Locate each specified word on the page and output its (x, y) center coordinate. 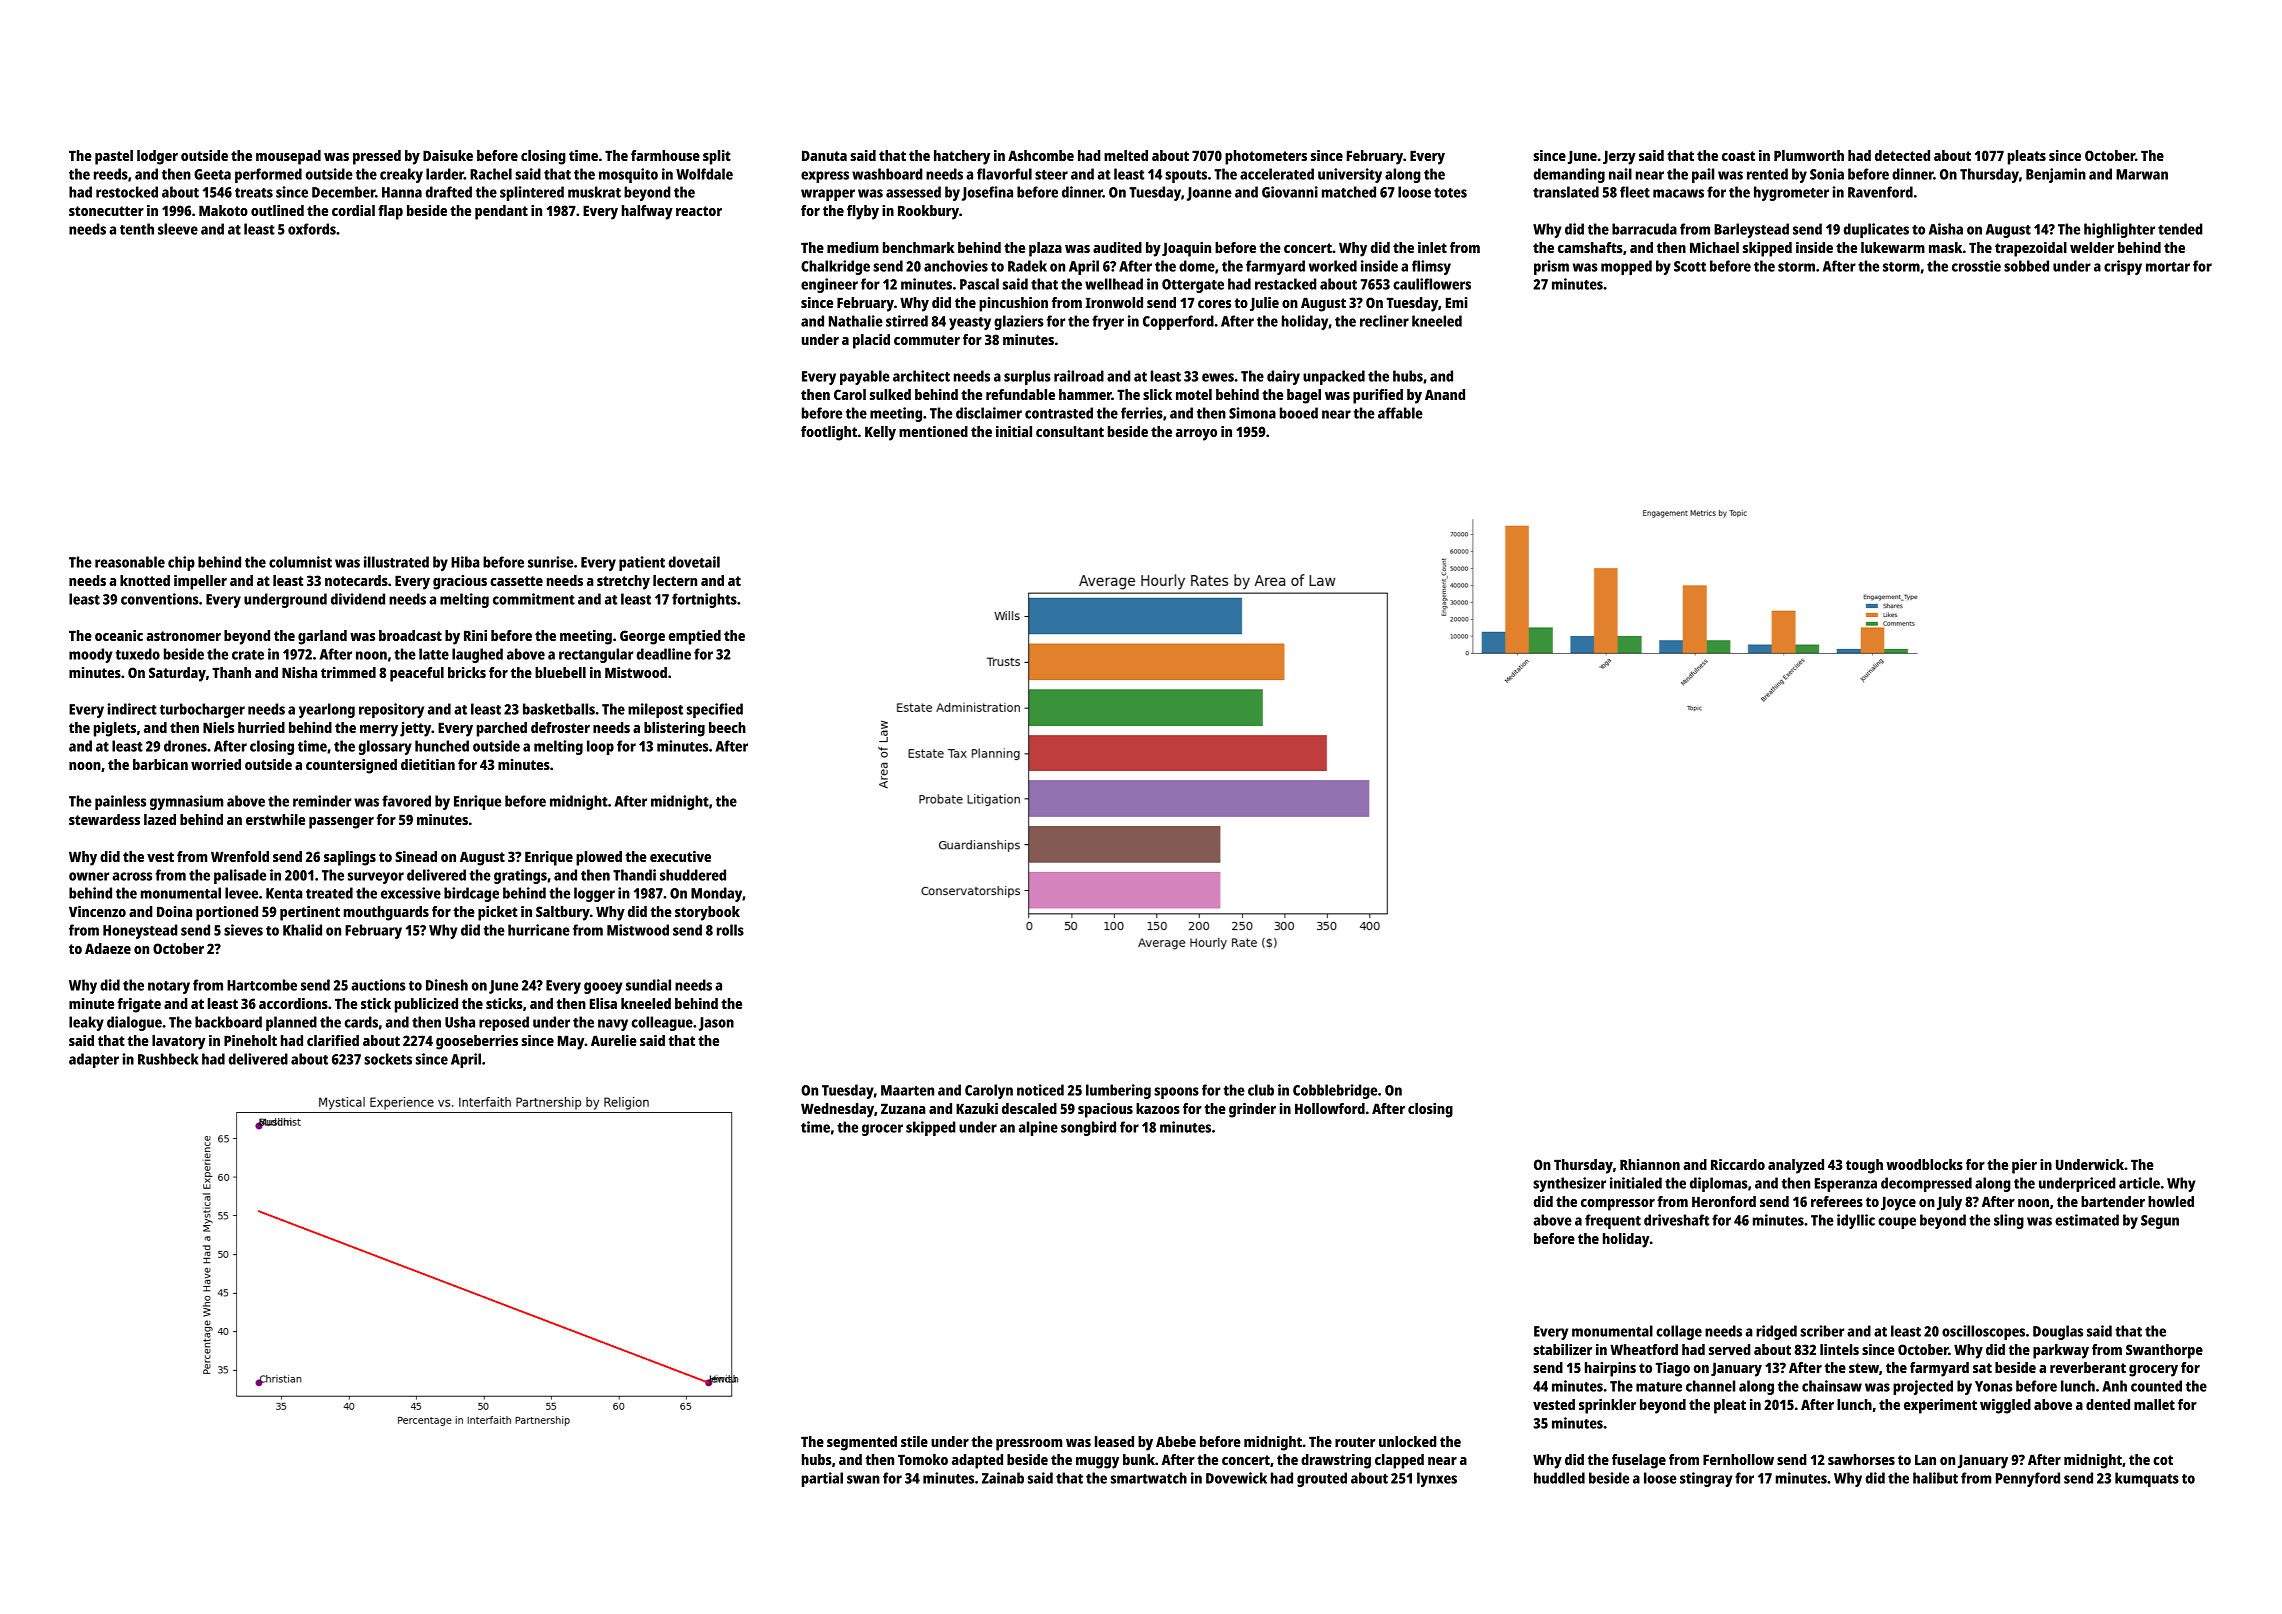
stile (914, 1441)
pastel (114, 157)
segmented (862, 1443)
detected (1902, 155)
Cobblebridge (1335, 1091)
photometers (1266, 157)
